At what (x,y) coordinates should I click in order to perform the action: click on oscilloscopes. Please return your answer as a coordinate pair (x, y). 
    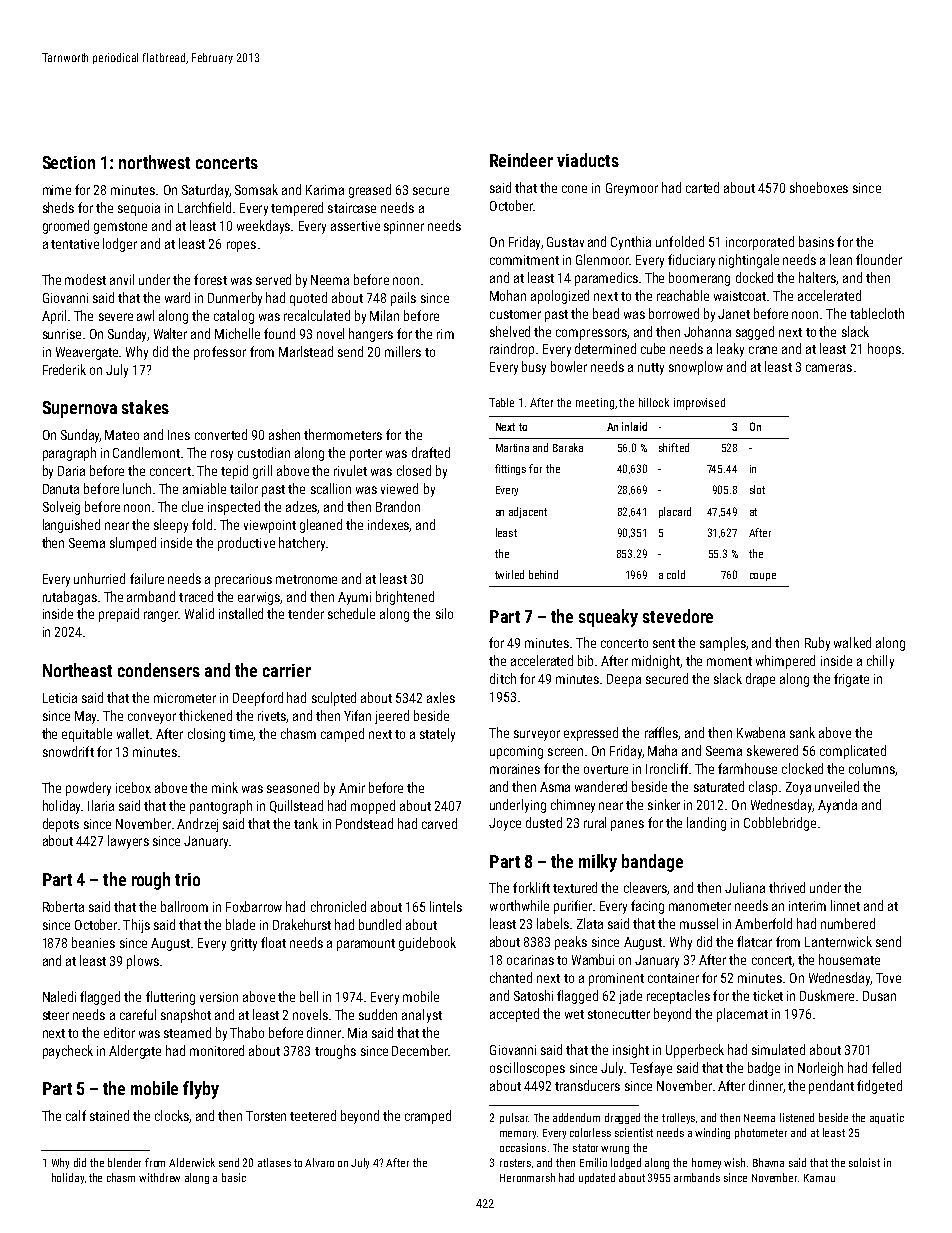
    Looking at the image, I should click on (527, 1069).
